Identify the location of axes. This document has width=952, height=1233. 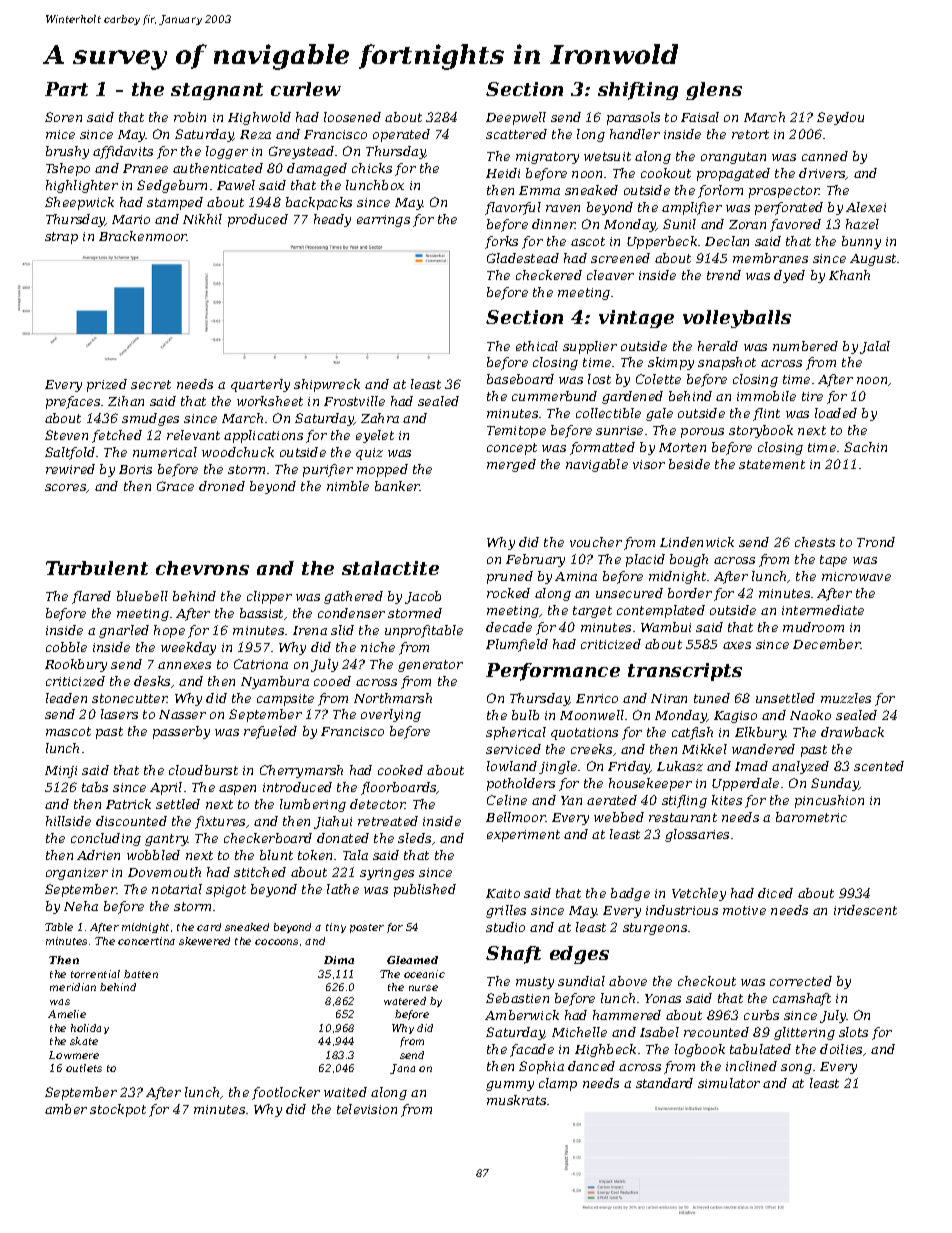
(737, 645).
